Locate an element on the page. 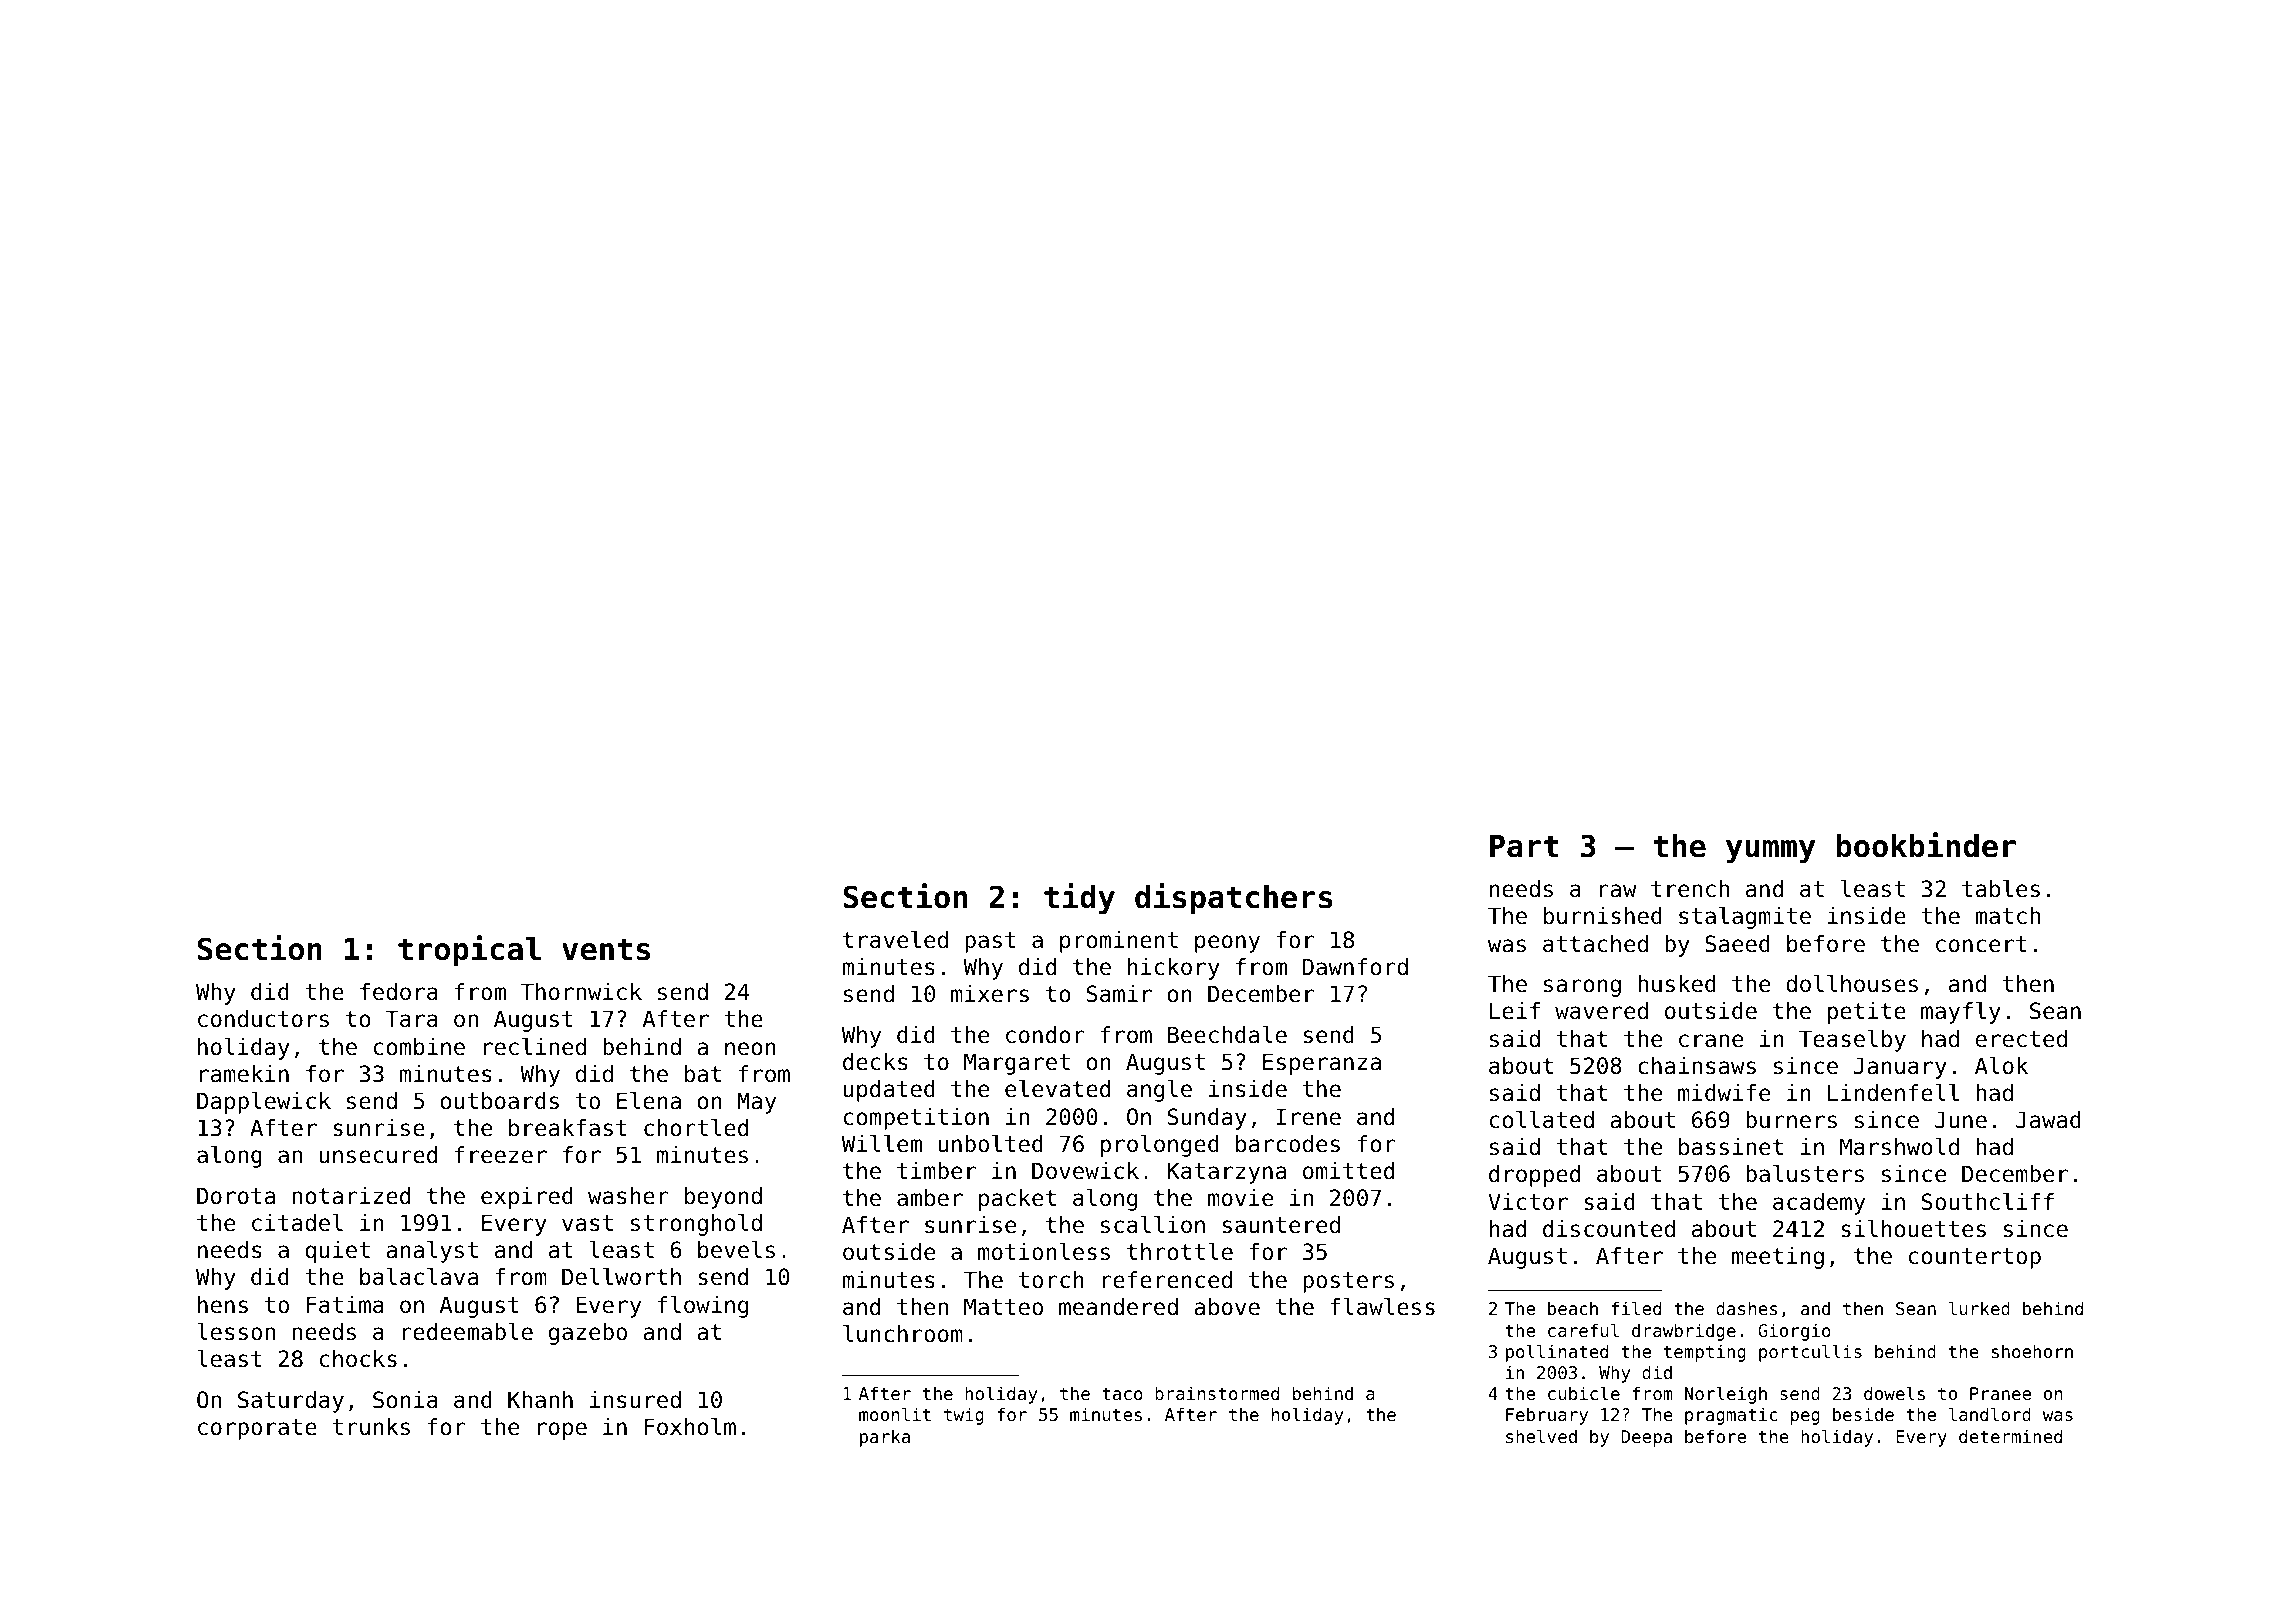  brainstormed is located at coordinates (1217, 1393).
